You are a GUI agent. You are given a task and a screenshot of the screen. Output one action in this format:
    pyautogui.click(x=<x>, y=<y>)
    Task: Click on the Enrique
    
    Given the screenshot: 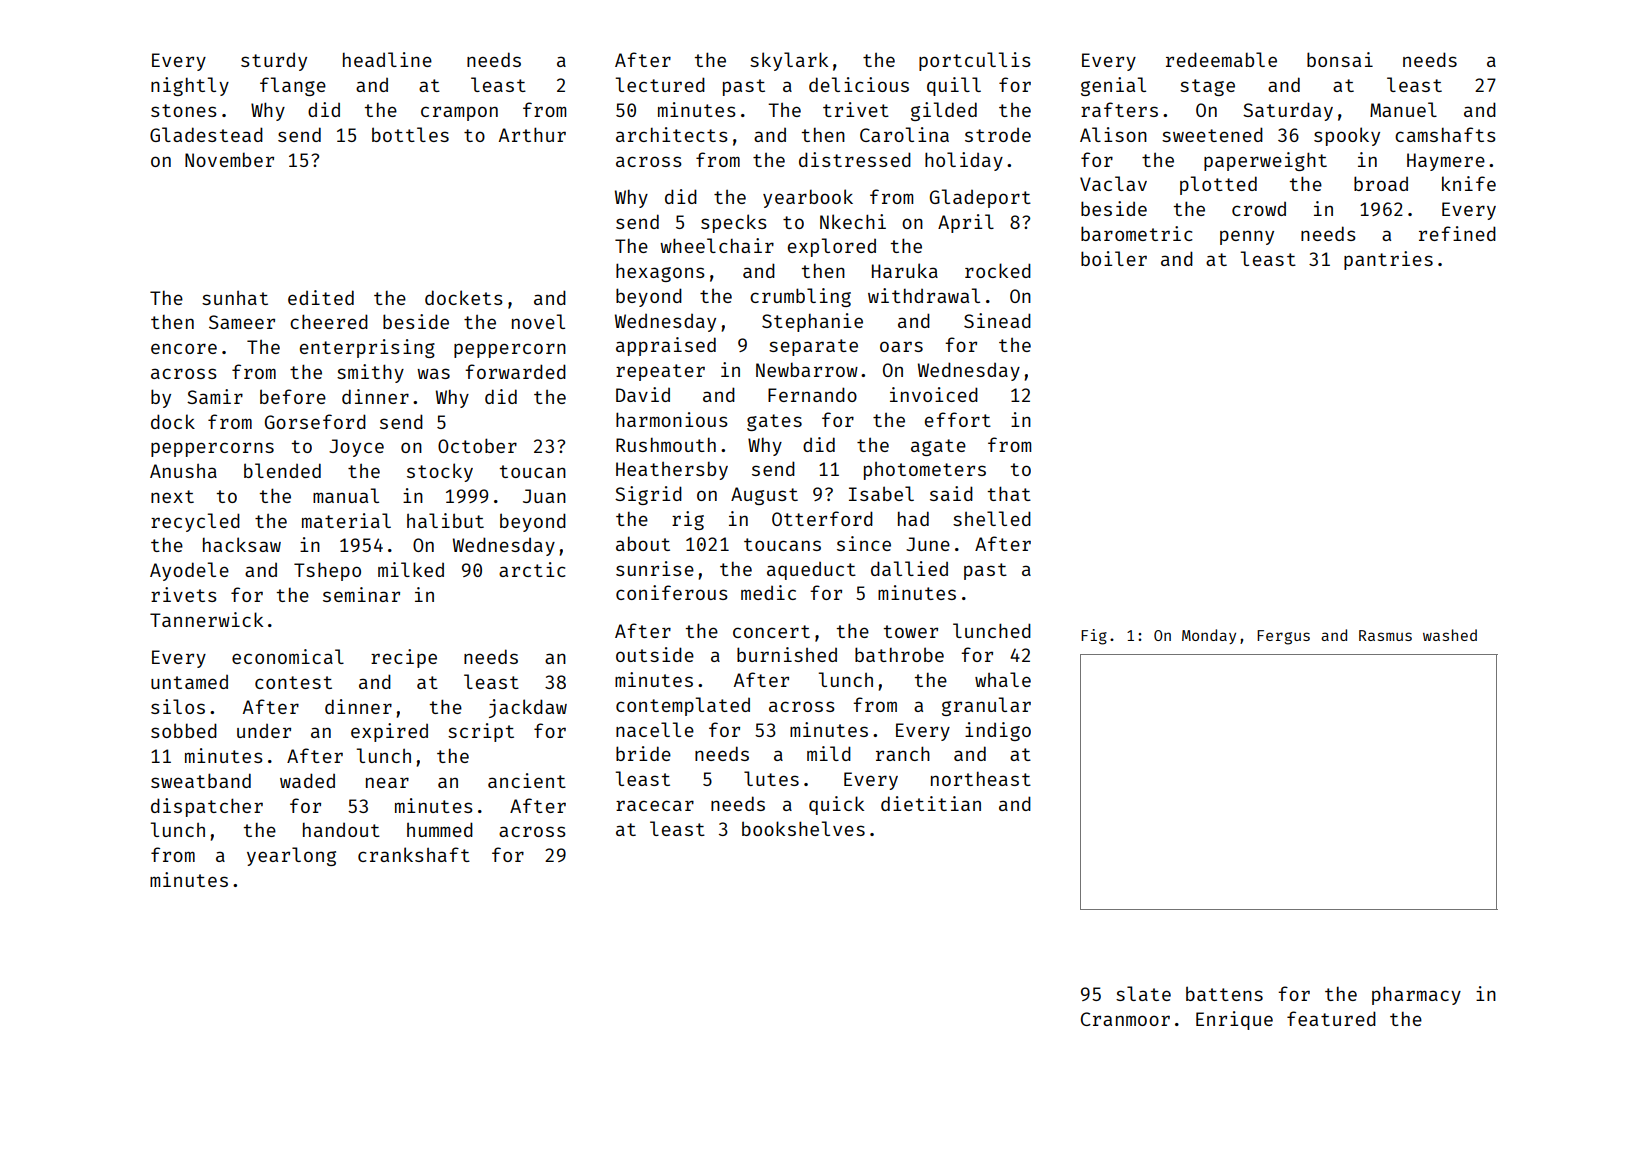 What is the action you would take?
    pyautogui.click(x=1234, y=1020)
